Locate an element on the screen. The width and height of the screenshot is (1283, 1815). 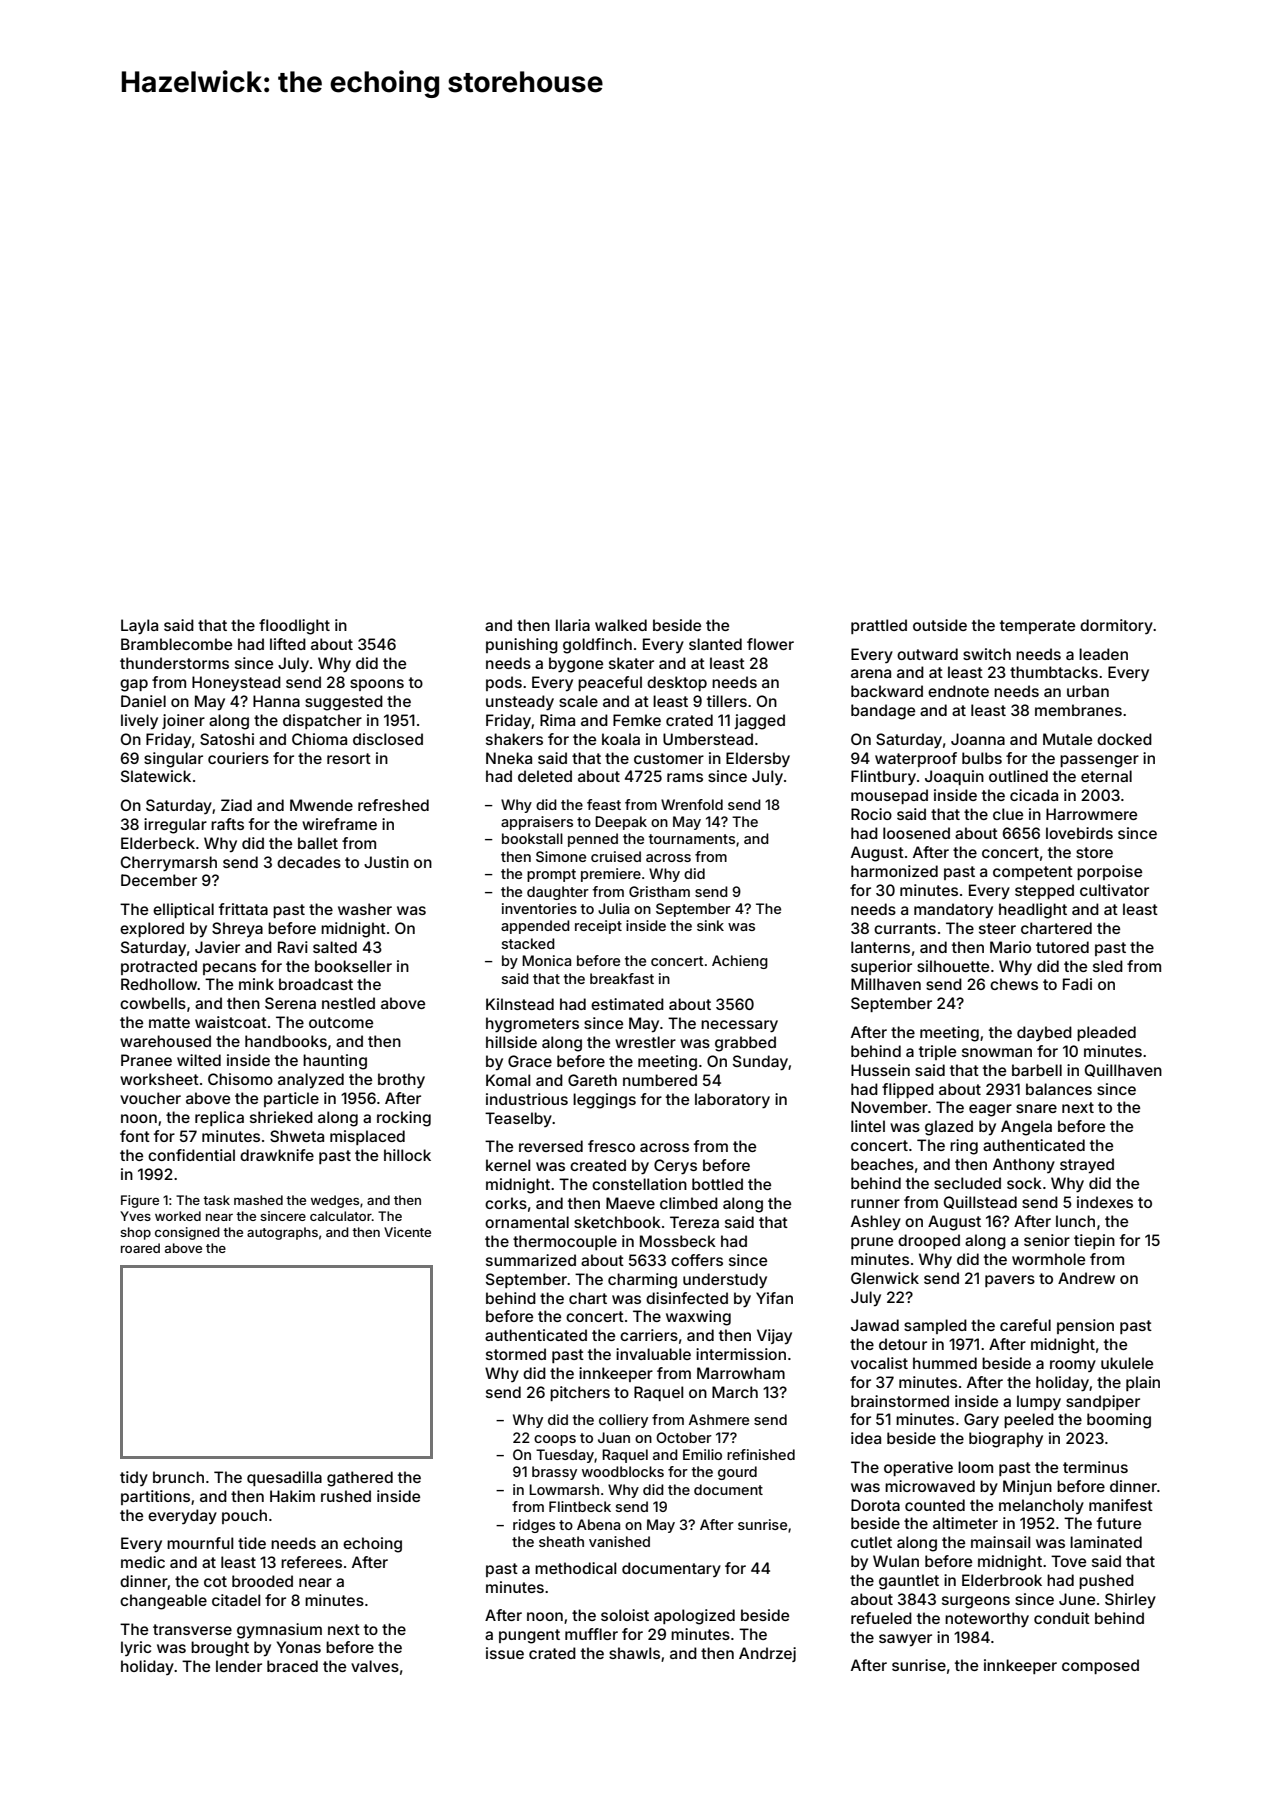
shawls is located at coordinates (634, 1653).
